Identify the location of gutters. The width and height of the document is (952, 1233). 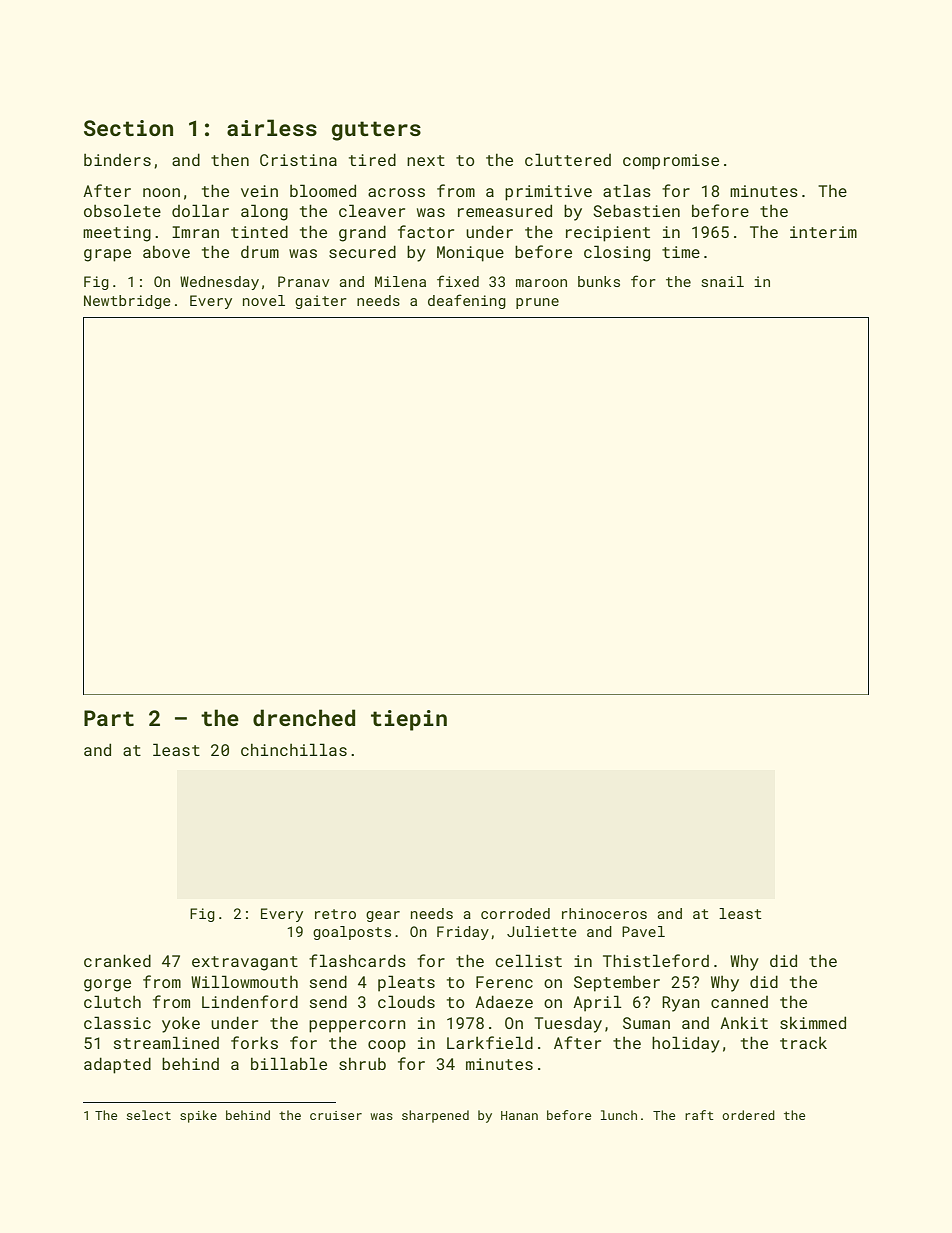
(376, 131).
